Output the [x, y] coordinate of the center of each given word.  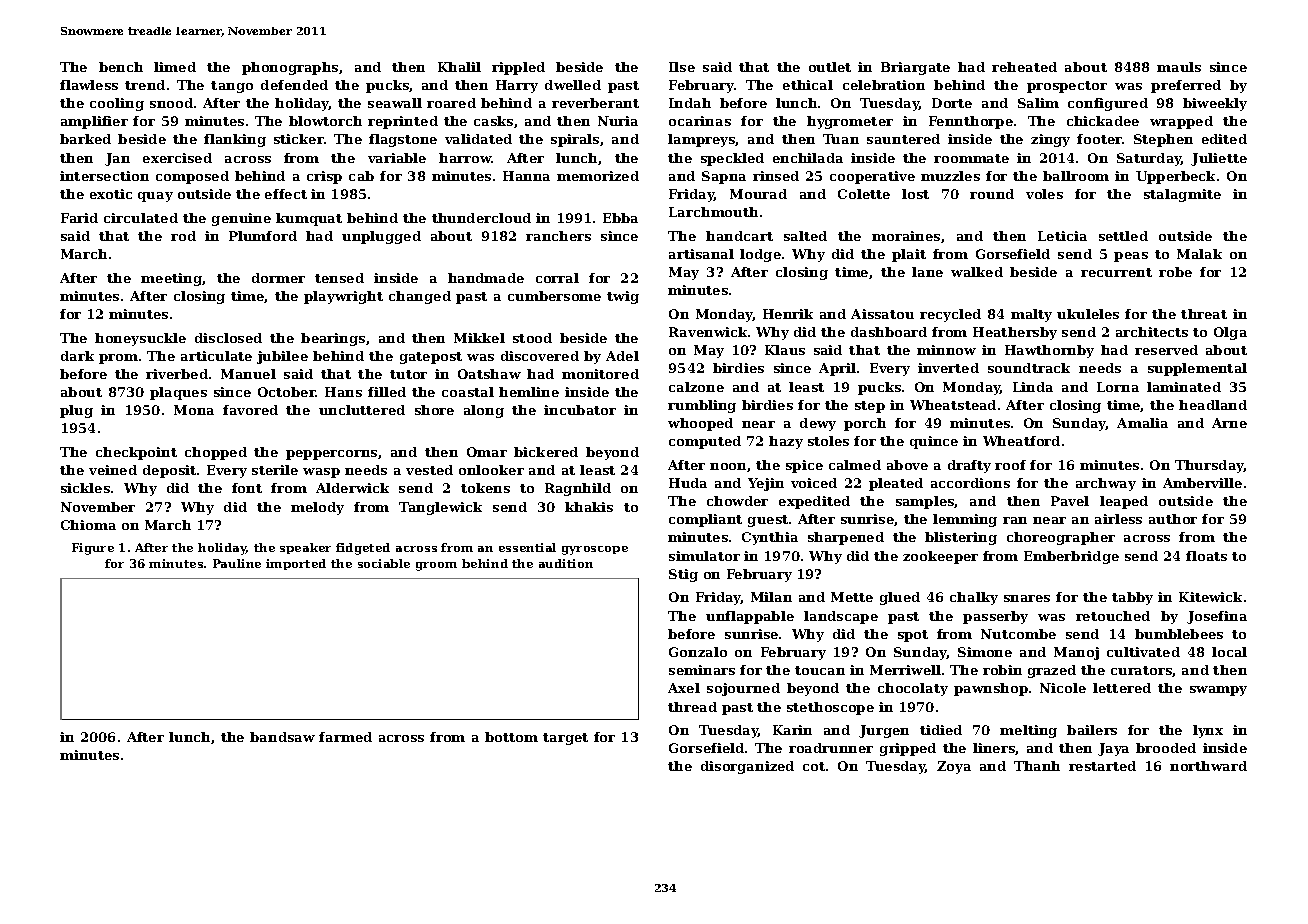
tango [232, 87]
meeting [171, 279]
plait [909, 255]
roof [1010, 465]
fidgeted [363, 549]
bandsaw [282, 737]
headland [1213, 405]
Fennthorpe [971, 122]
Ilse [682, 67]
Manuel [248, 374]
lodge [760, 255]
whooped [700, 424]
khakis [589, 507]
